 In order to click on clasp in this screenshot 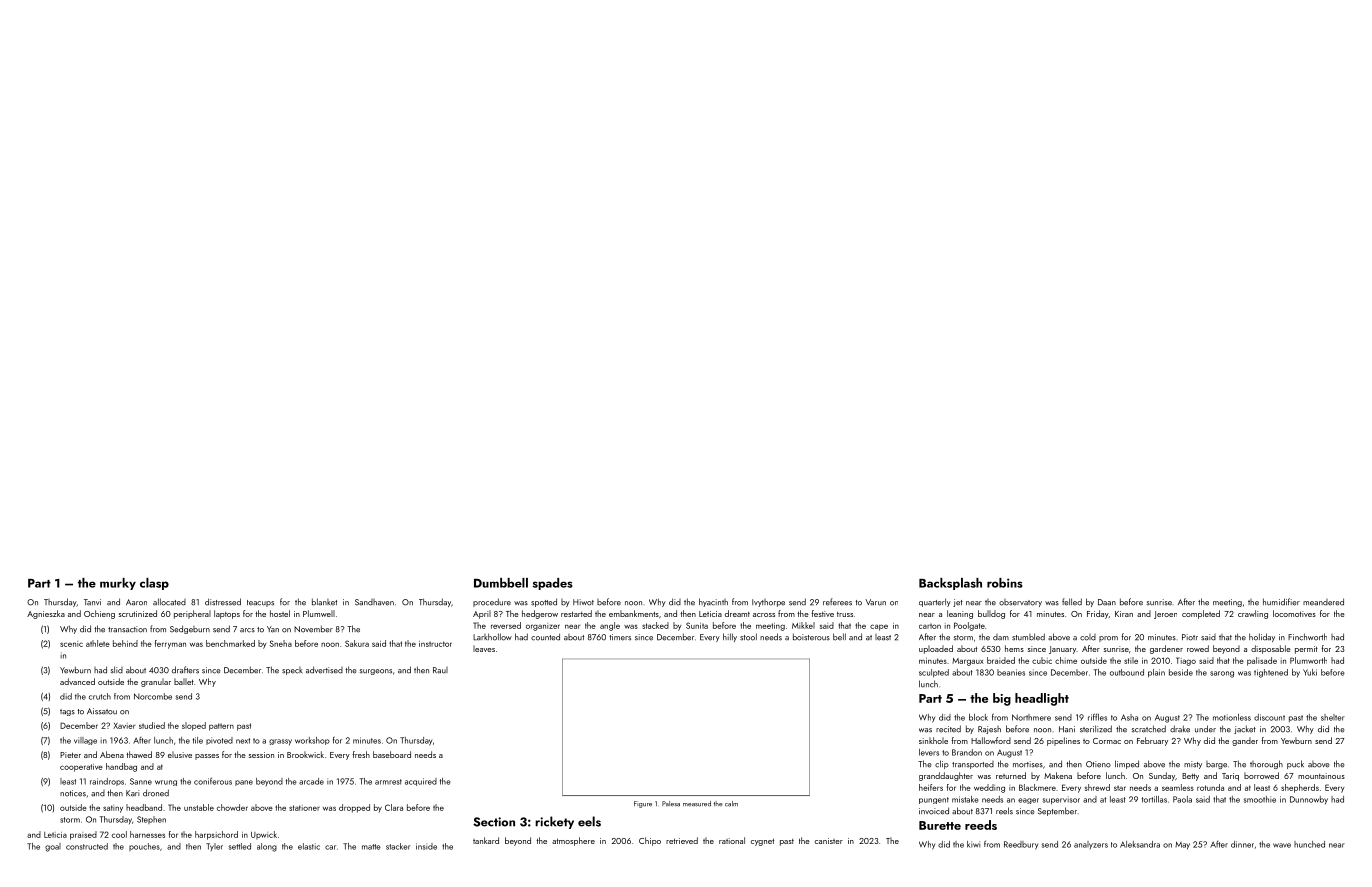, I will do `click(154, 584)`.
